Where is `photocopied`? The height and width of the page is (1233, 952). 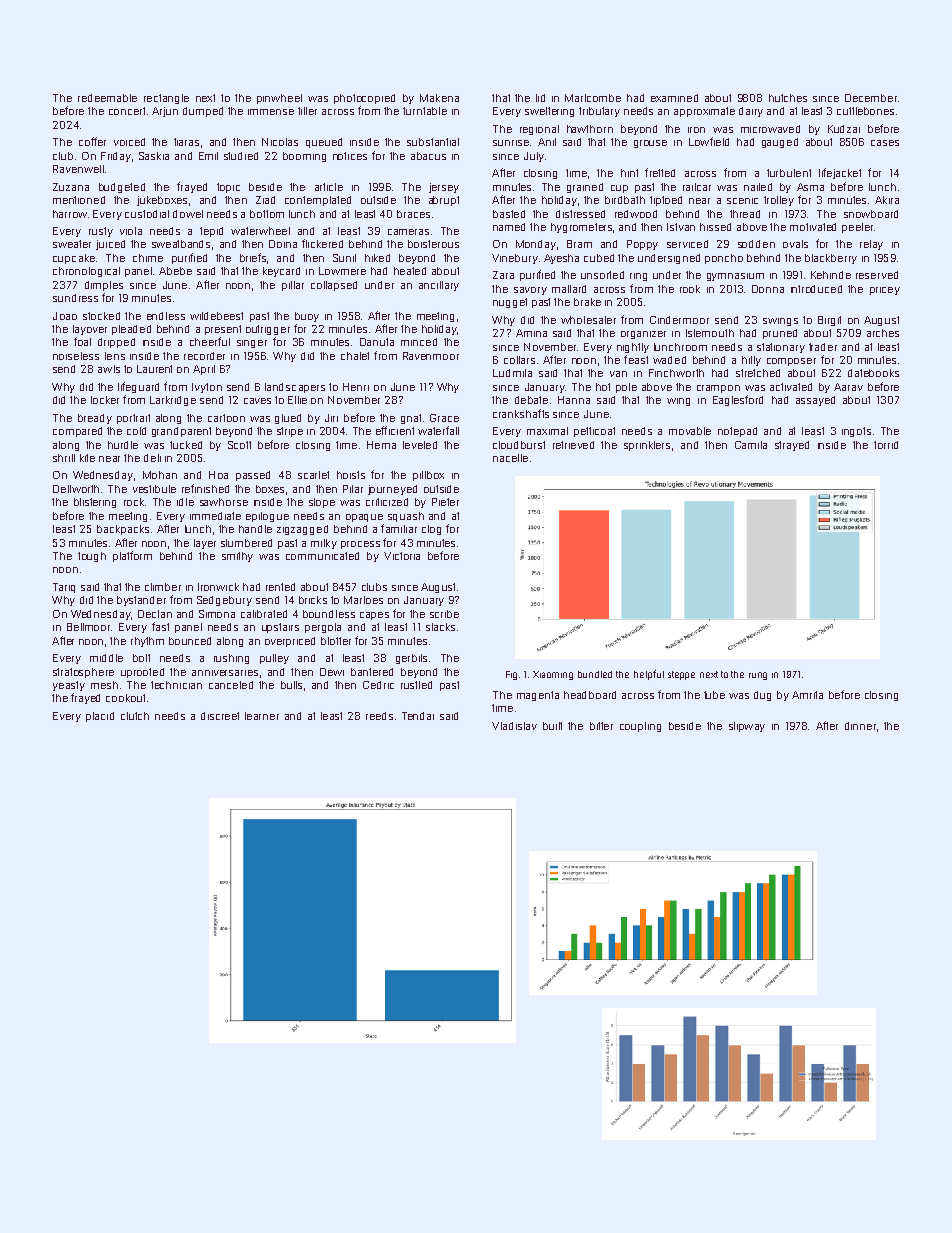
photocopied is located at coordinates (364, 99).
